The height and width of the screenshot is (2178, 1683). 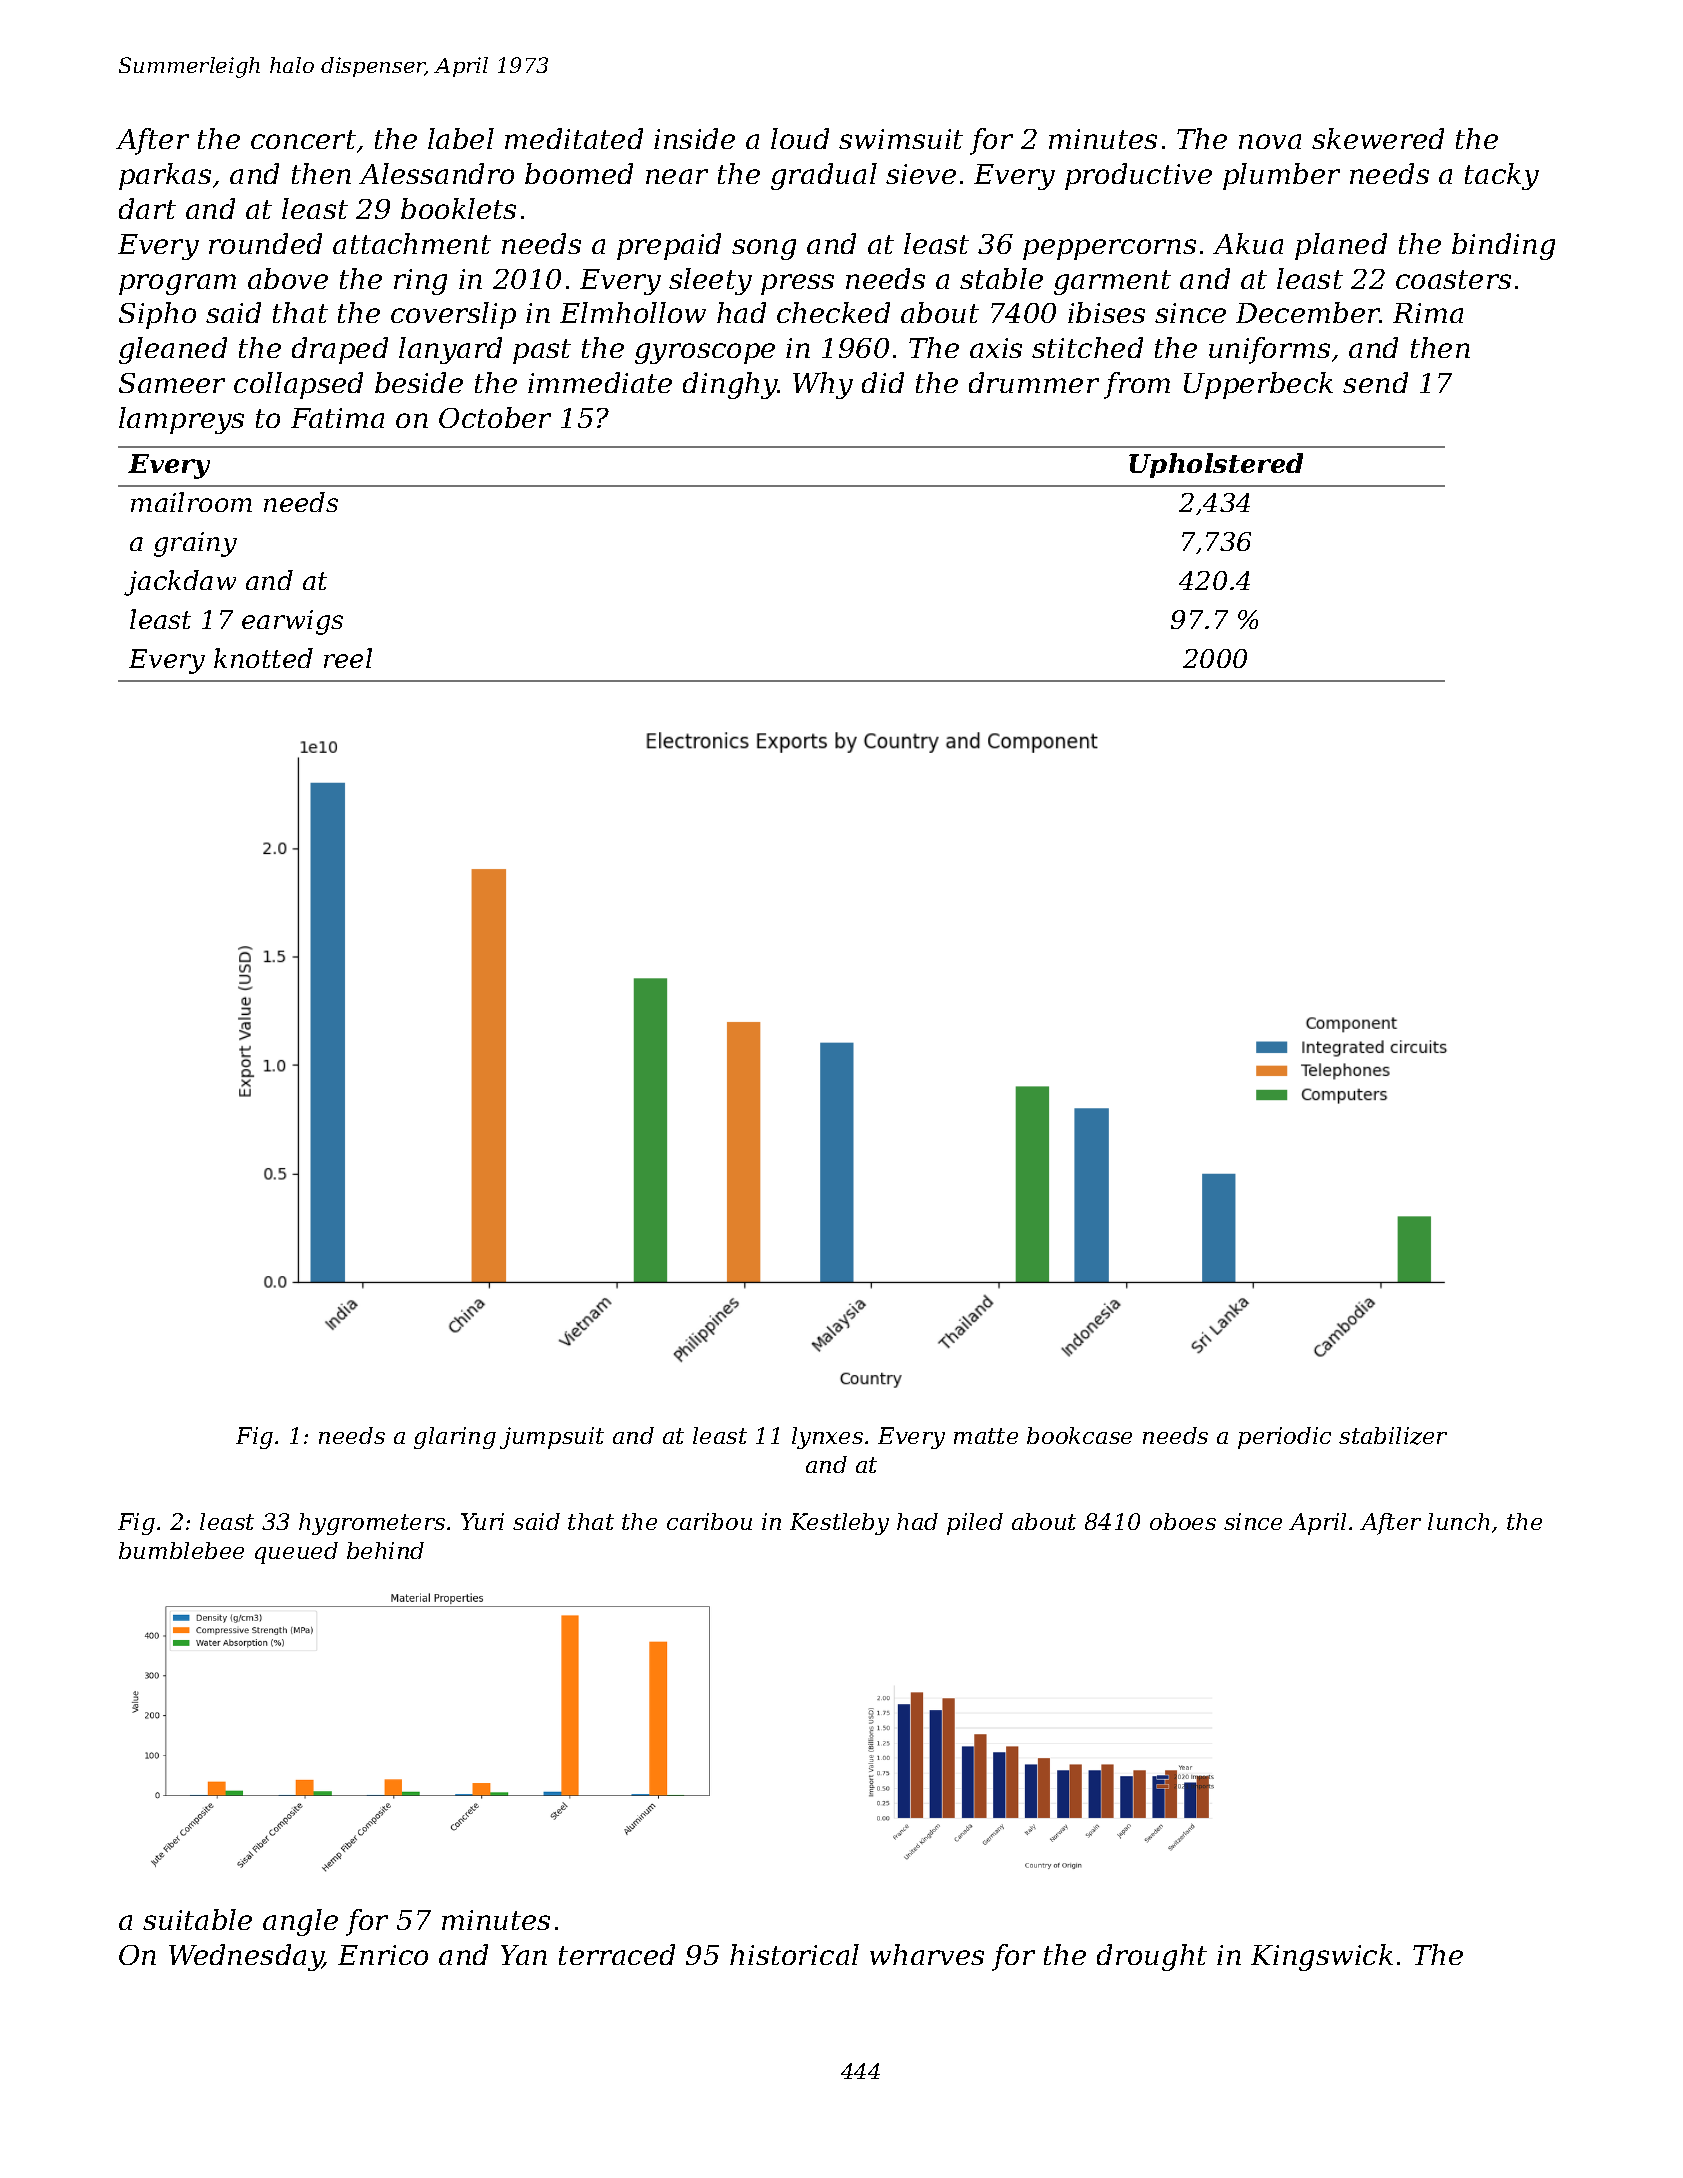 What do you see at coordinates (1375, 382) in the screenshot?
I see `send` at bounding box center [1375, 382].
